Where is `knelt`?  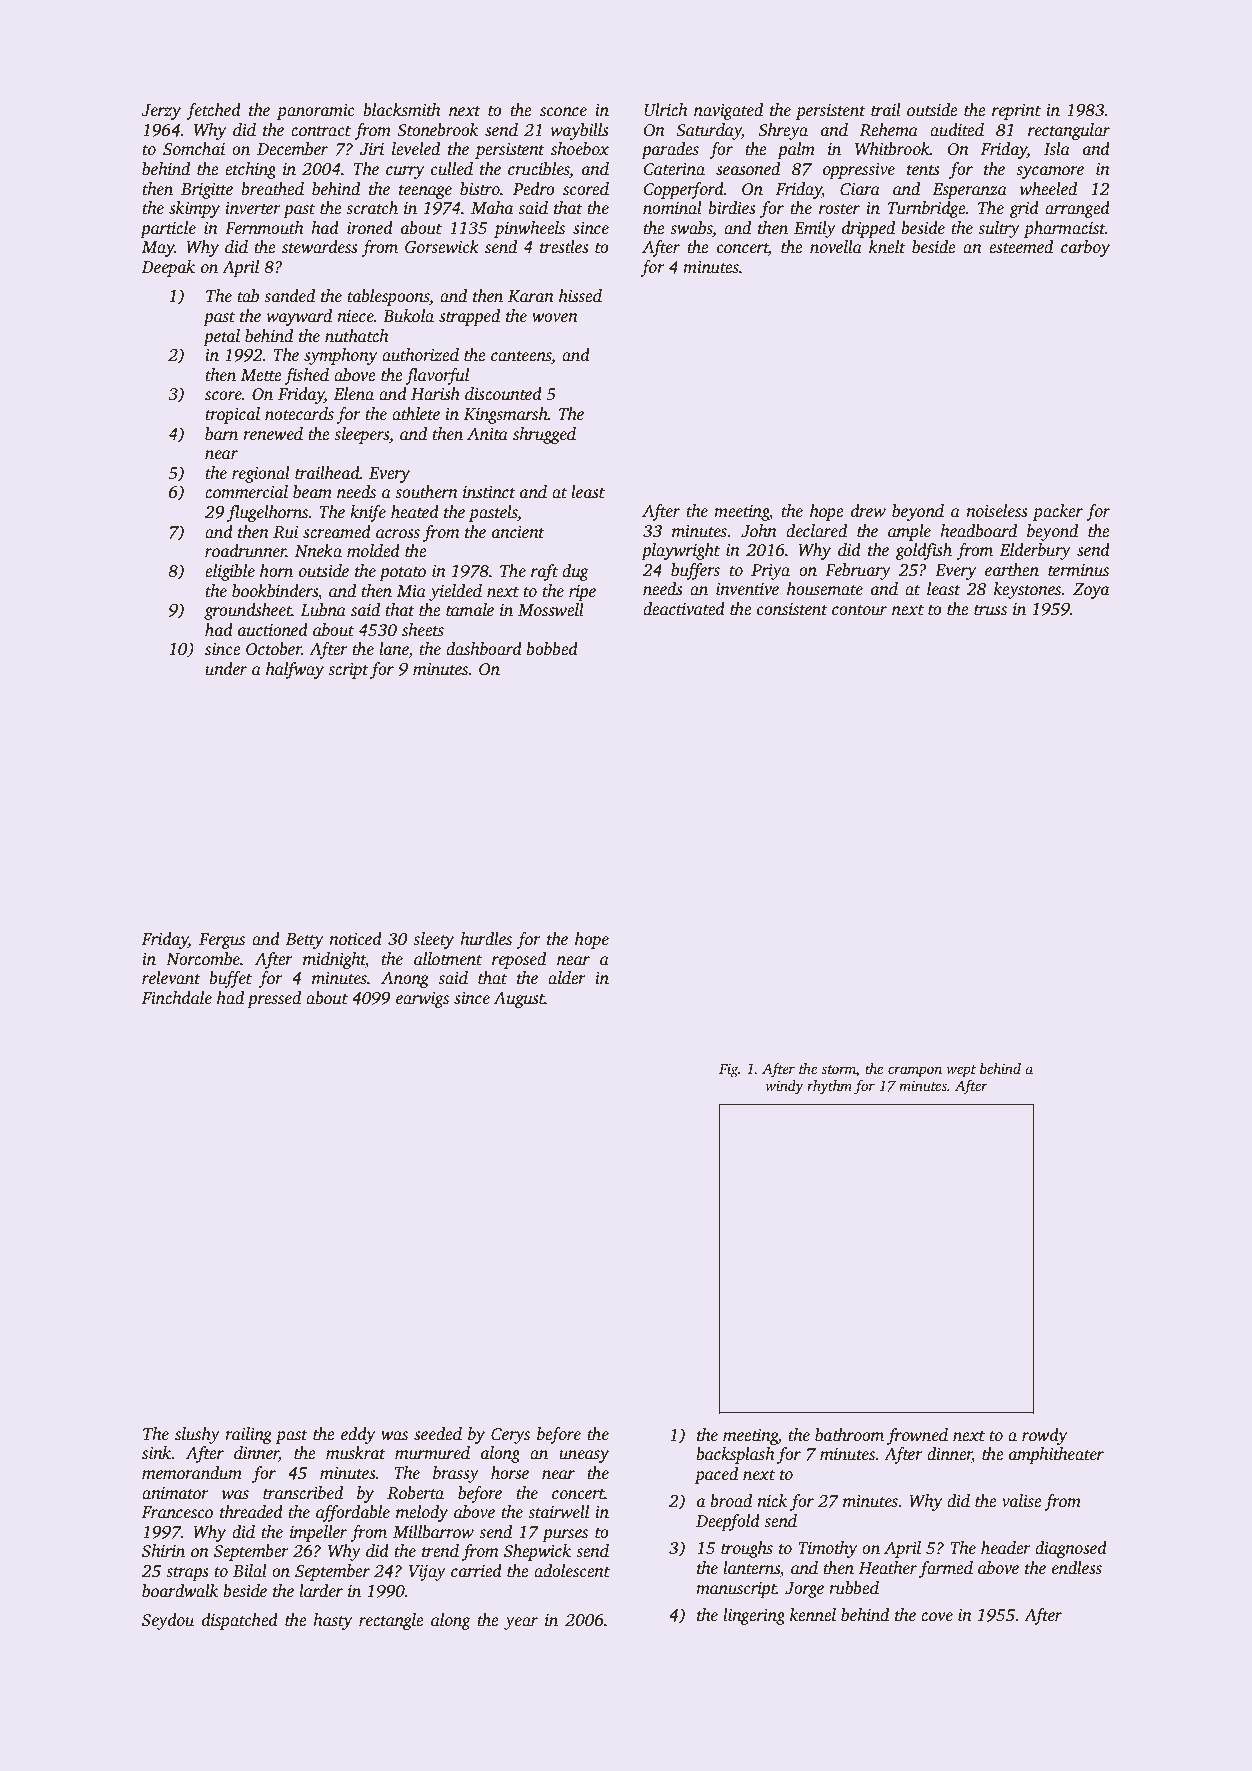 knelt is located at coordinates (887, 247).
